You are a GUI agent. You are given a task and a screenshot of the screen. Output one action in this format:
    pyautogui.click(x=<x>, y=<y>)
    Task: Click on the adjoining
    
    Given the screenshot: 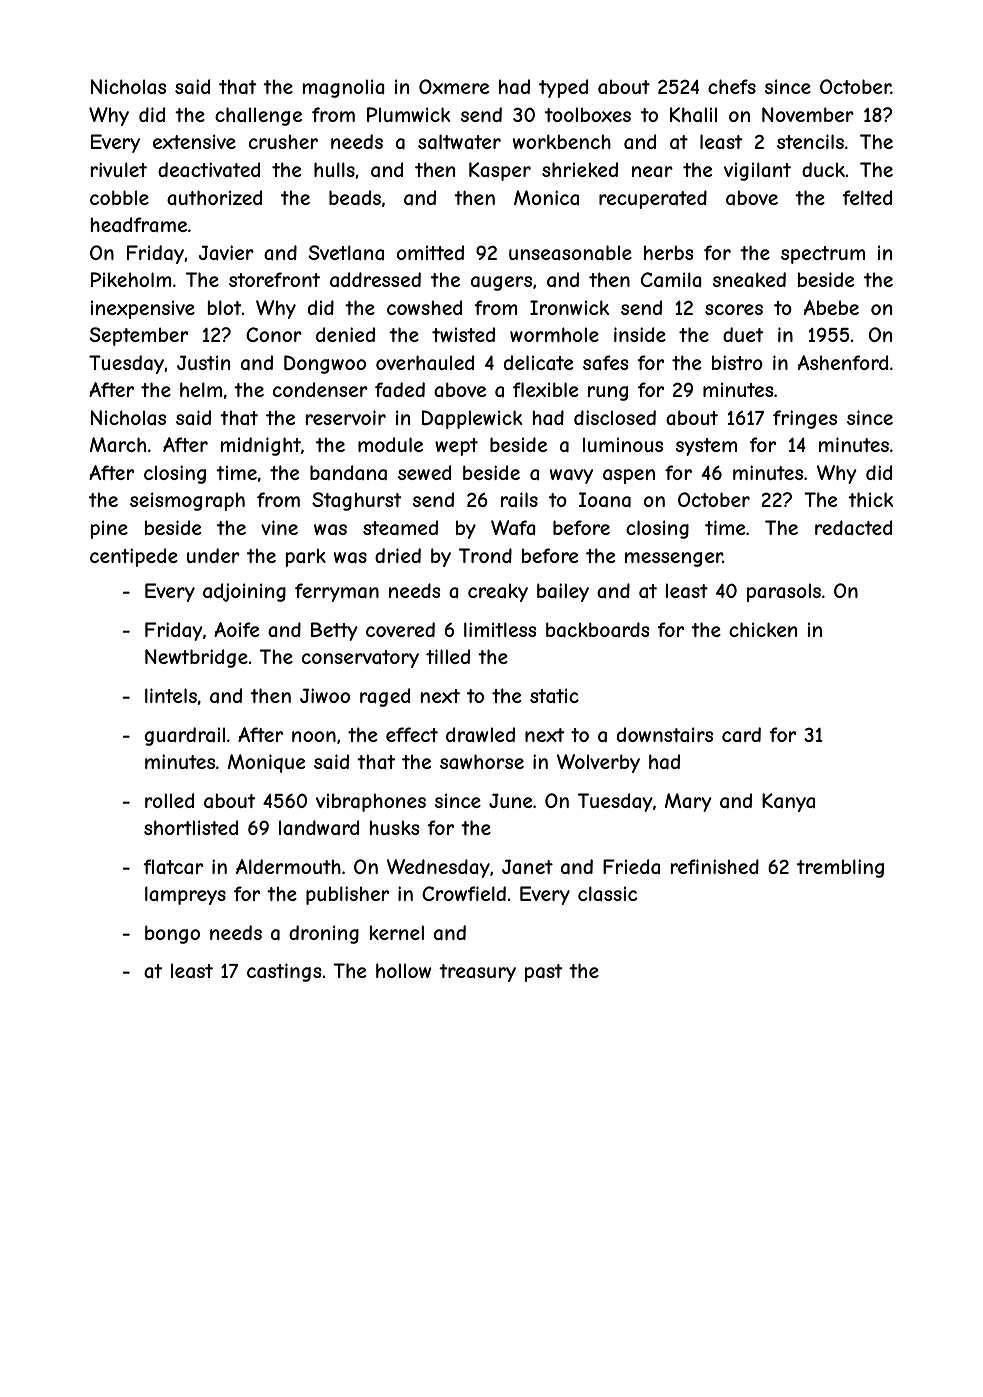 What is the action you would take?
    pyautogui.click(x=244, y=592)
